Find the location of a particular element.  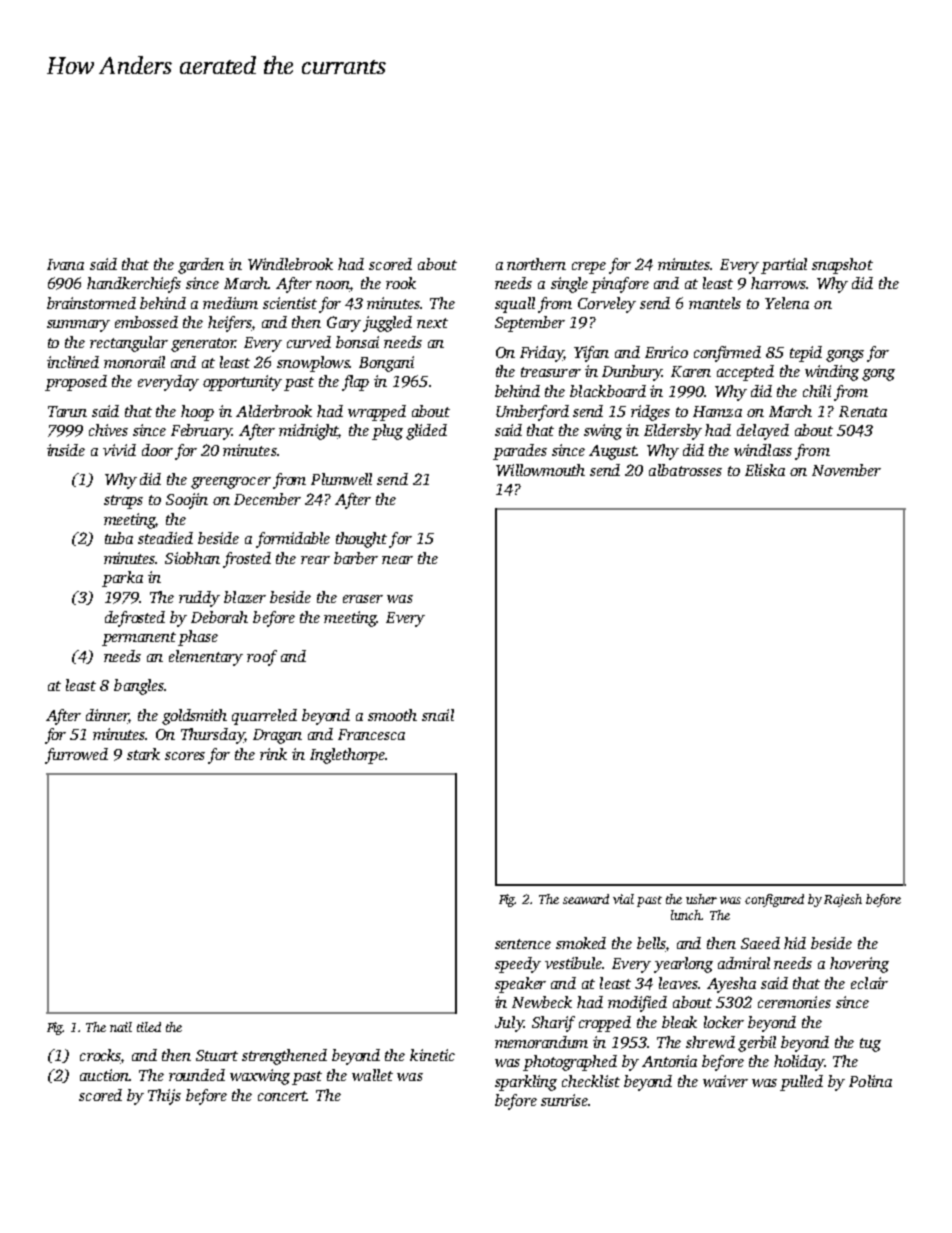

kinetic is located at coordinates (432, 1055).
